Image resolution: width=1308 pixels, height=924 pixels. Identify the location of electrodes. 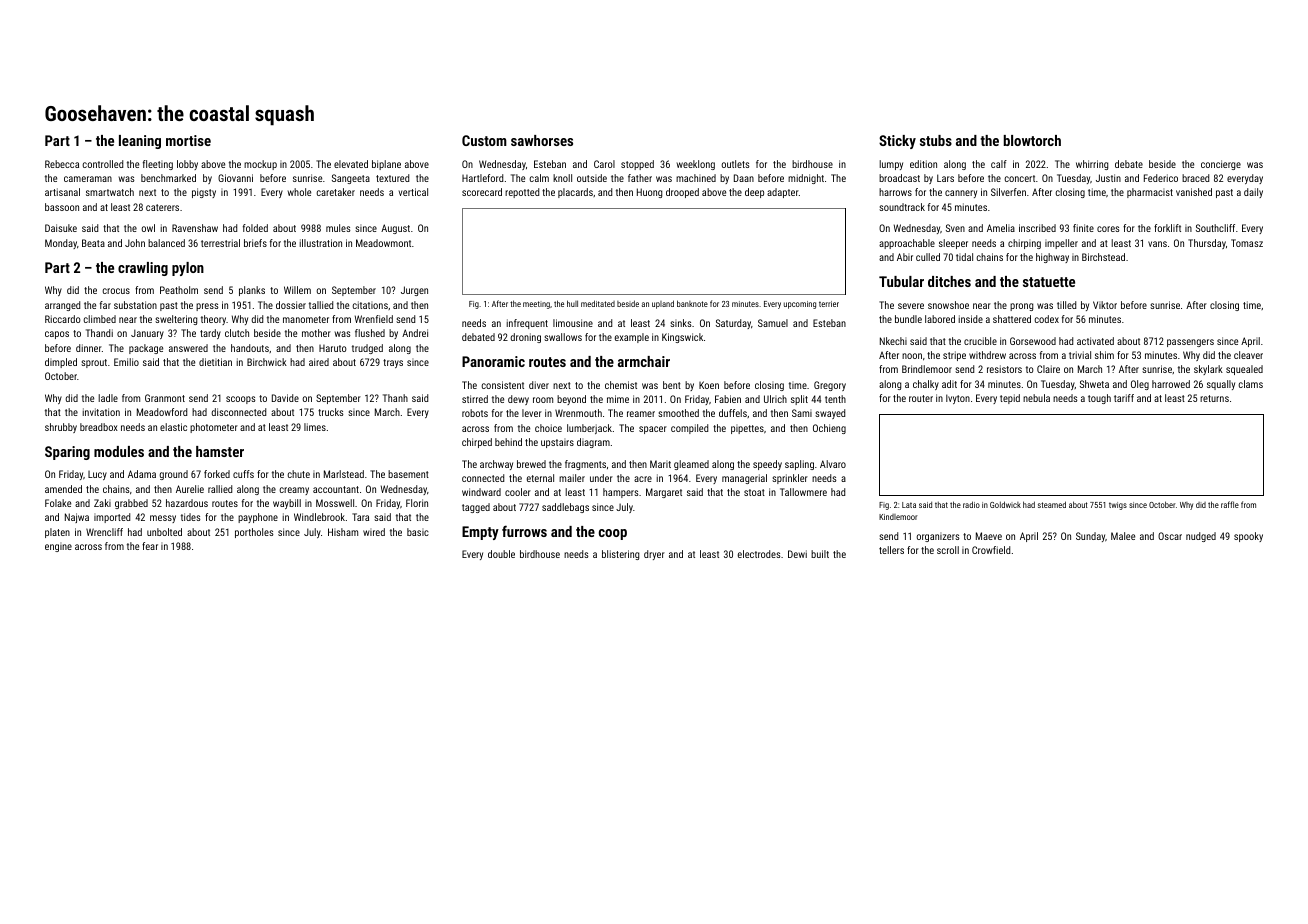
(759, 554).
